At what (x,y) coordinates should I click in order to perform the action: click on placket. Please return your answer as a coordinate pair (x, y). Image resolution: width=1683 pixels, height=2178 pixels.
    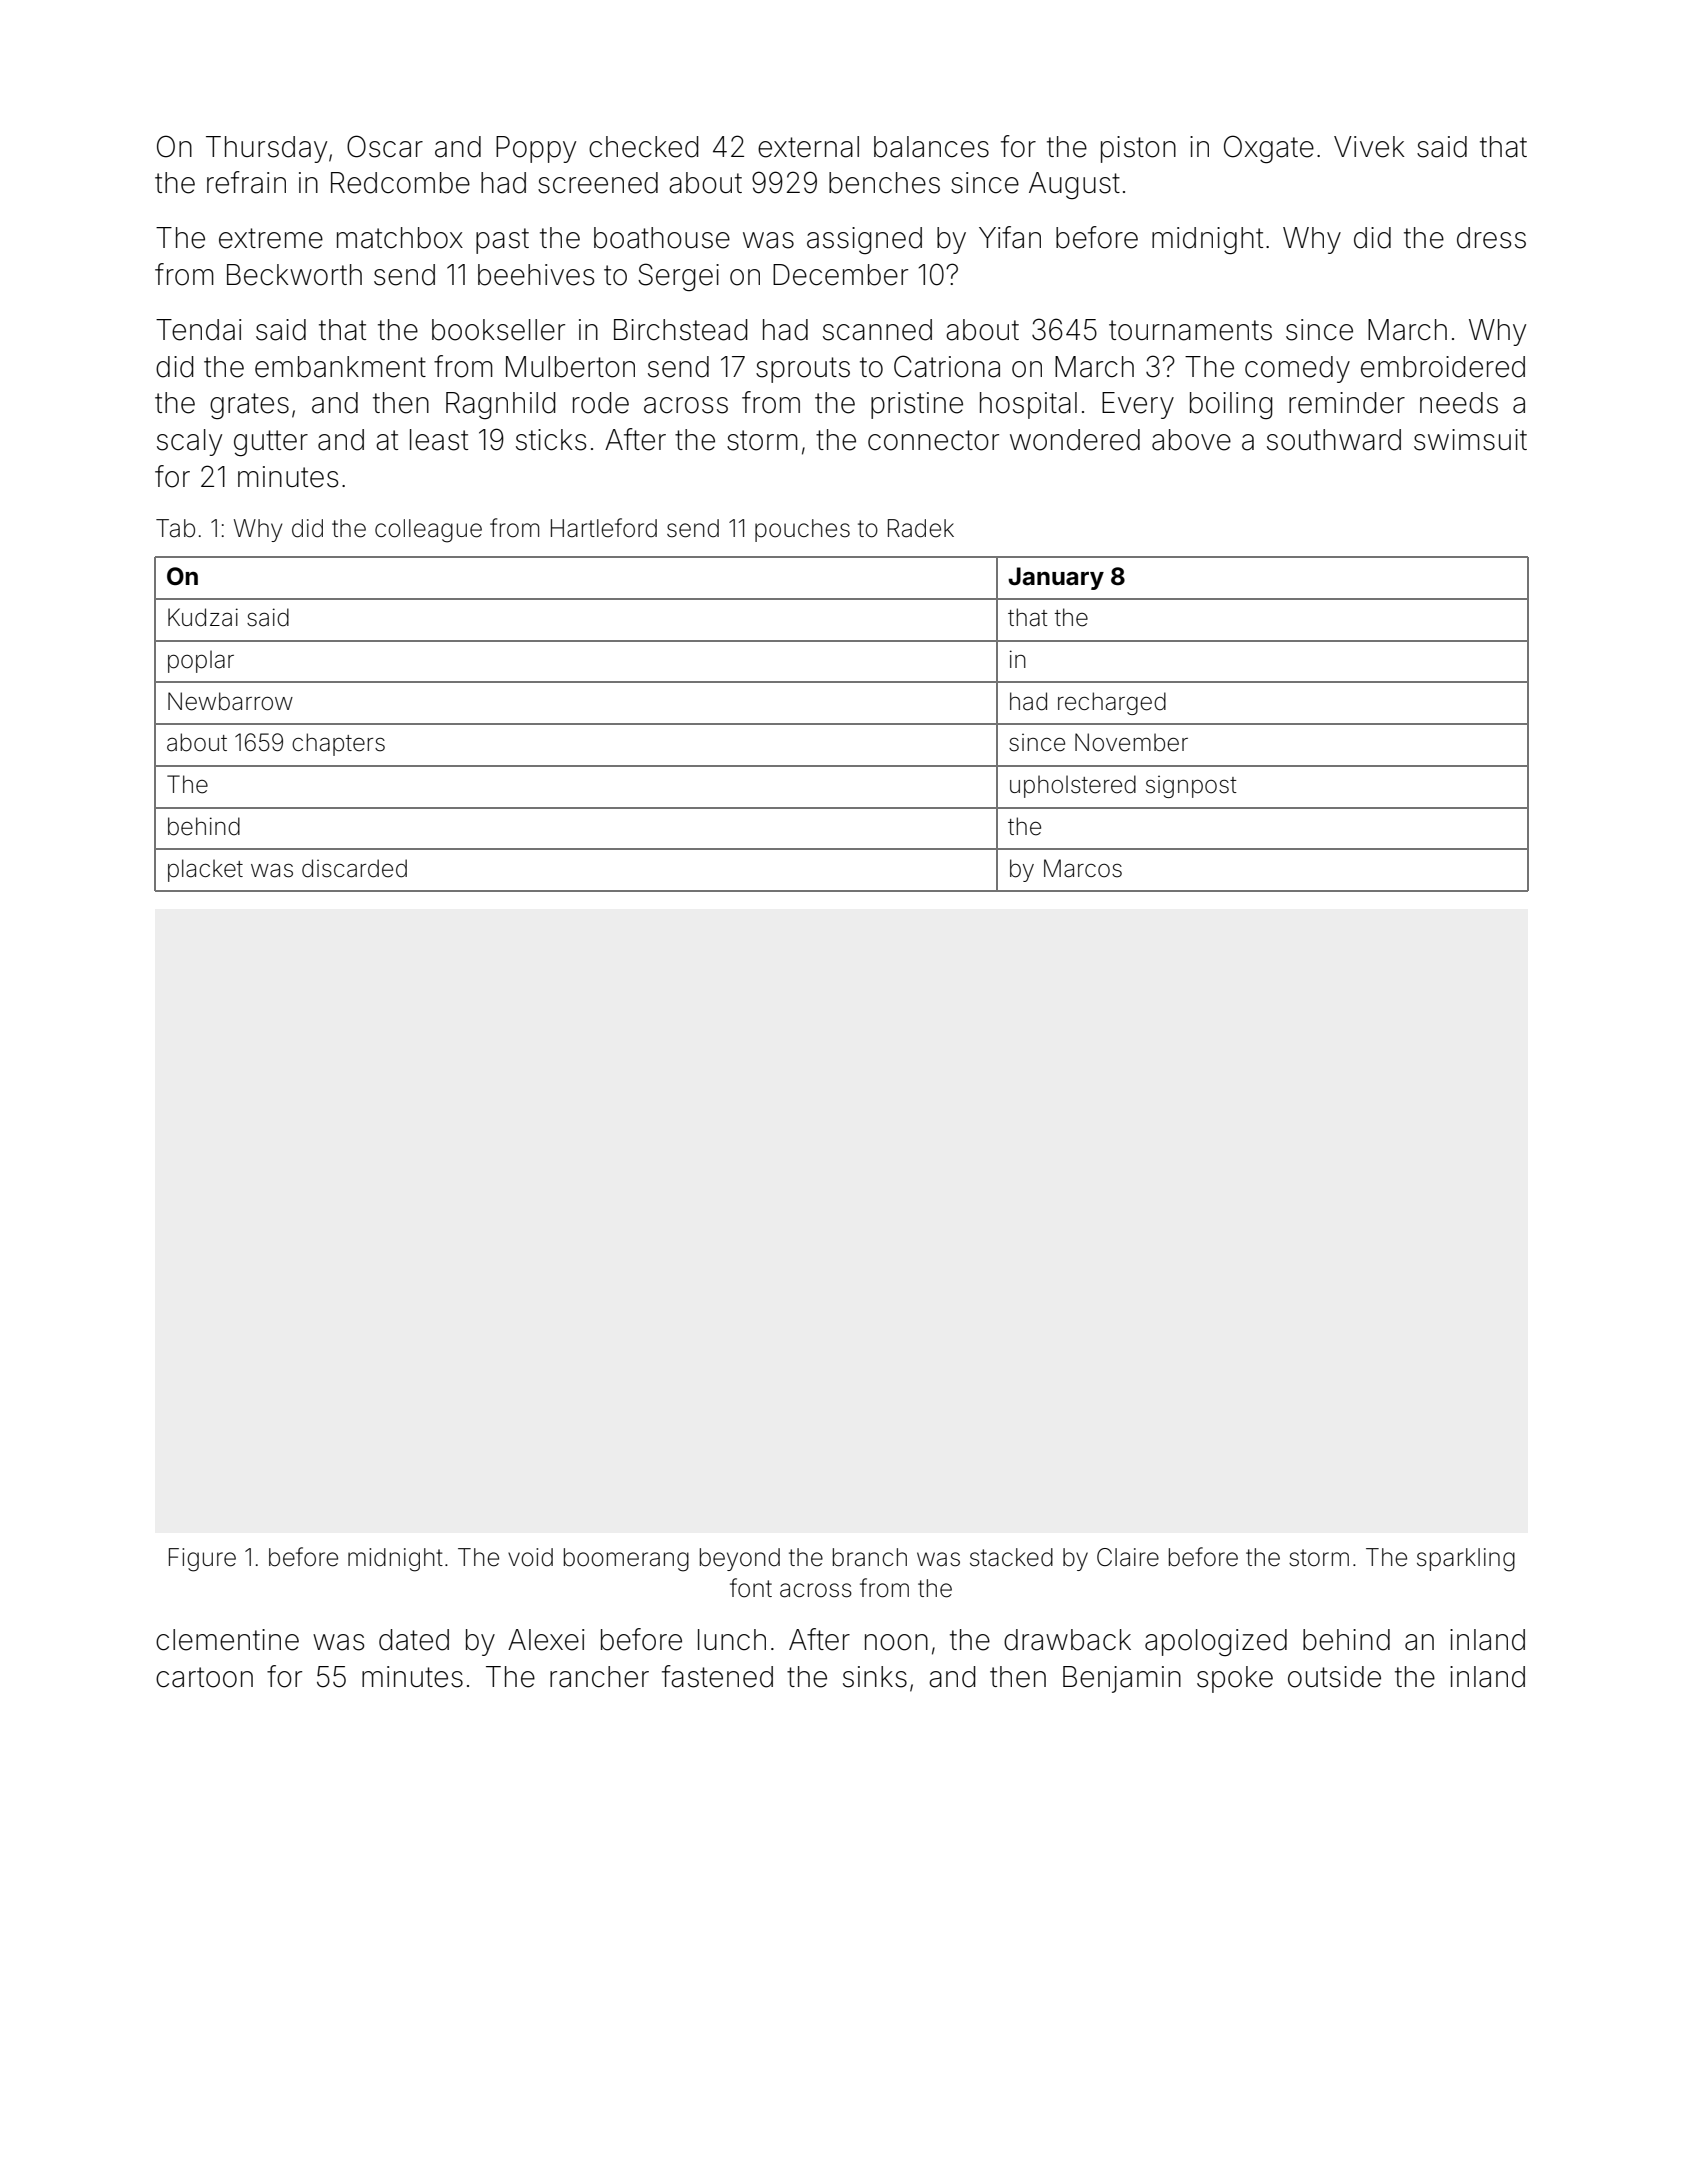
    Looking at the image, I should click on (205, 870).
